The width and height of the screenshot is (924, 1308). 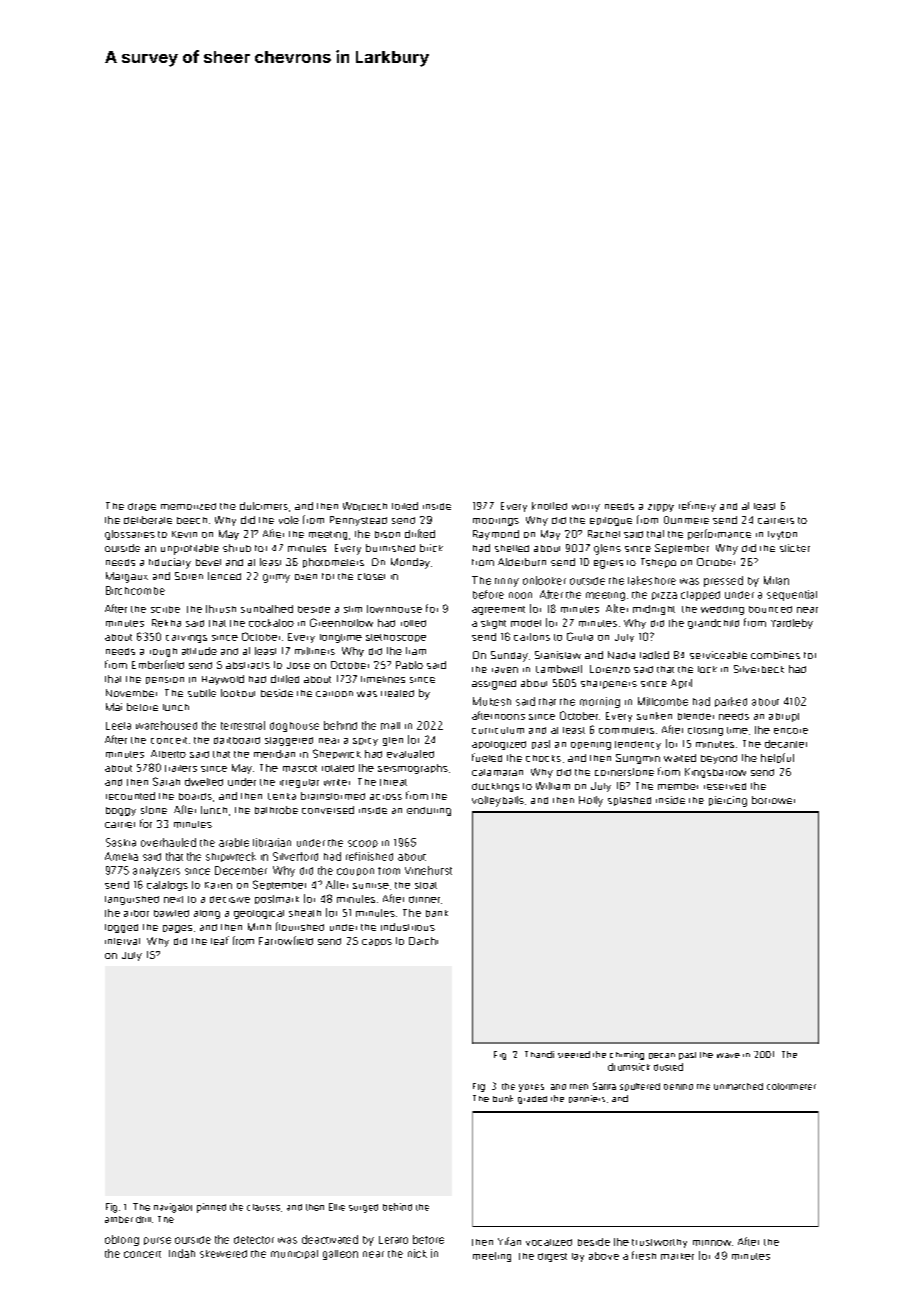 What do you see at coordinates (496, 522) in the screenshot?
I see `moorings` at bounding box center [496, 522].
